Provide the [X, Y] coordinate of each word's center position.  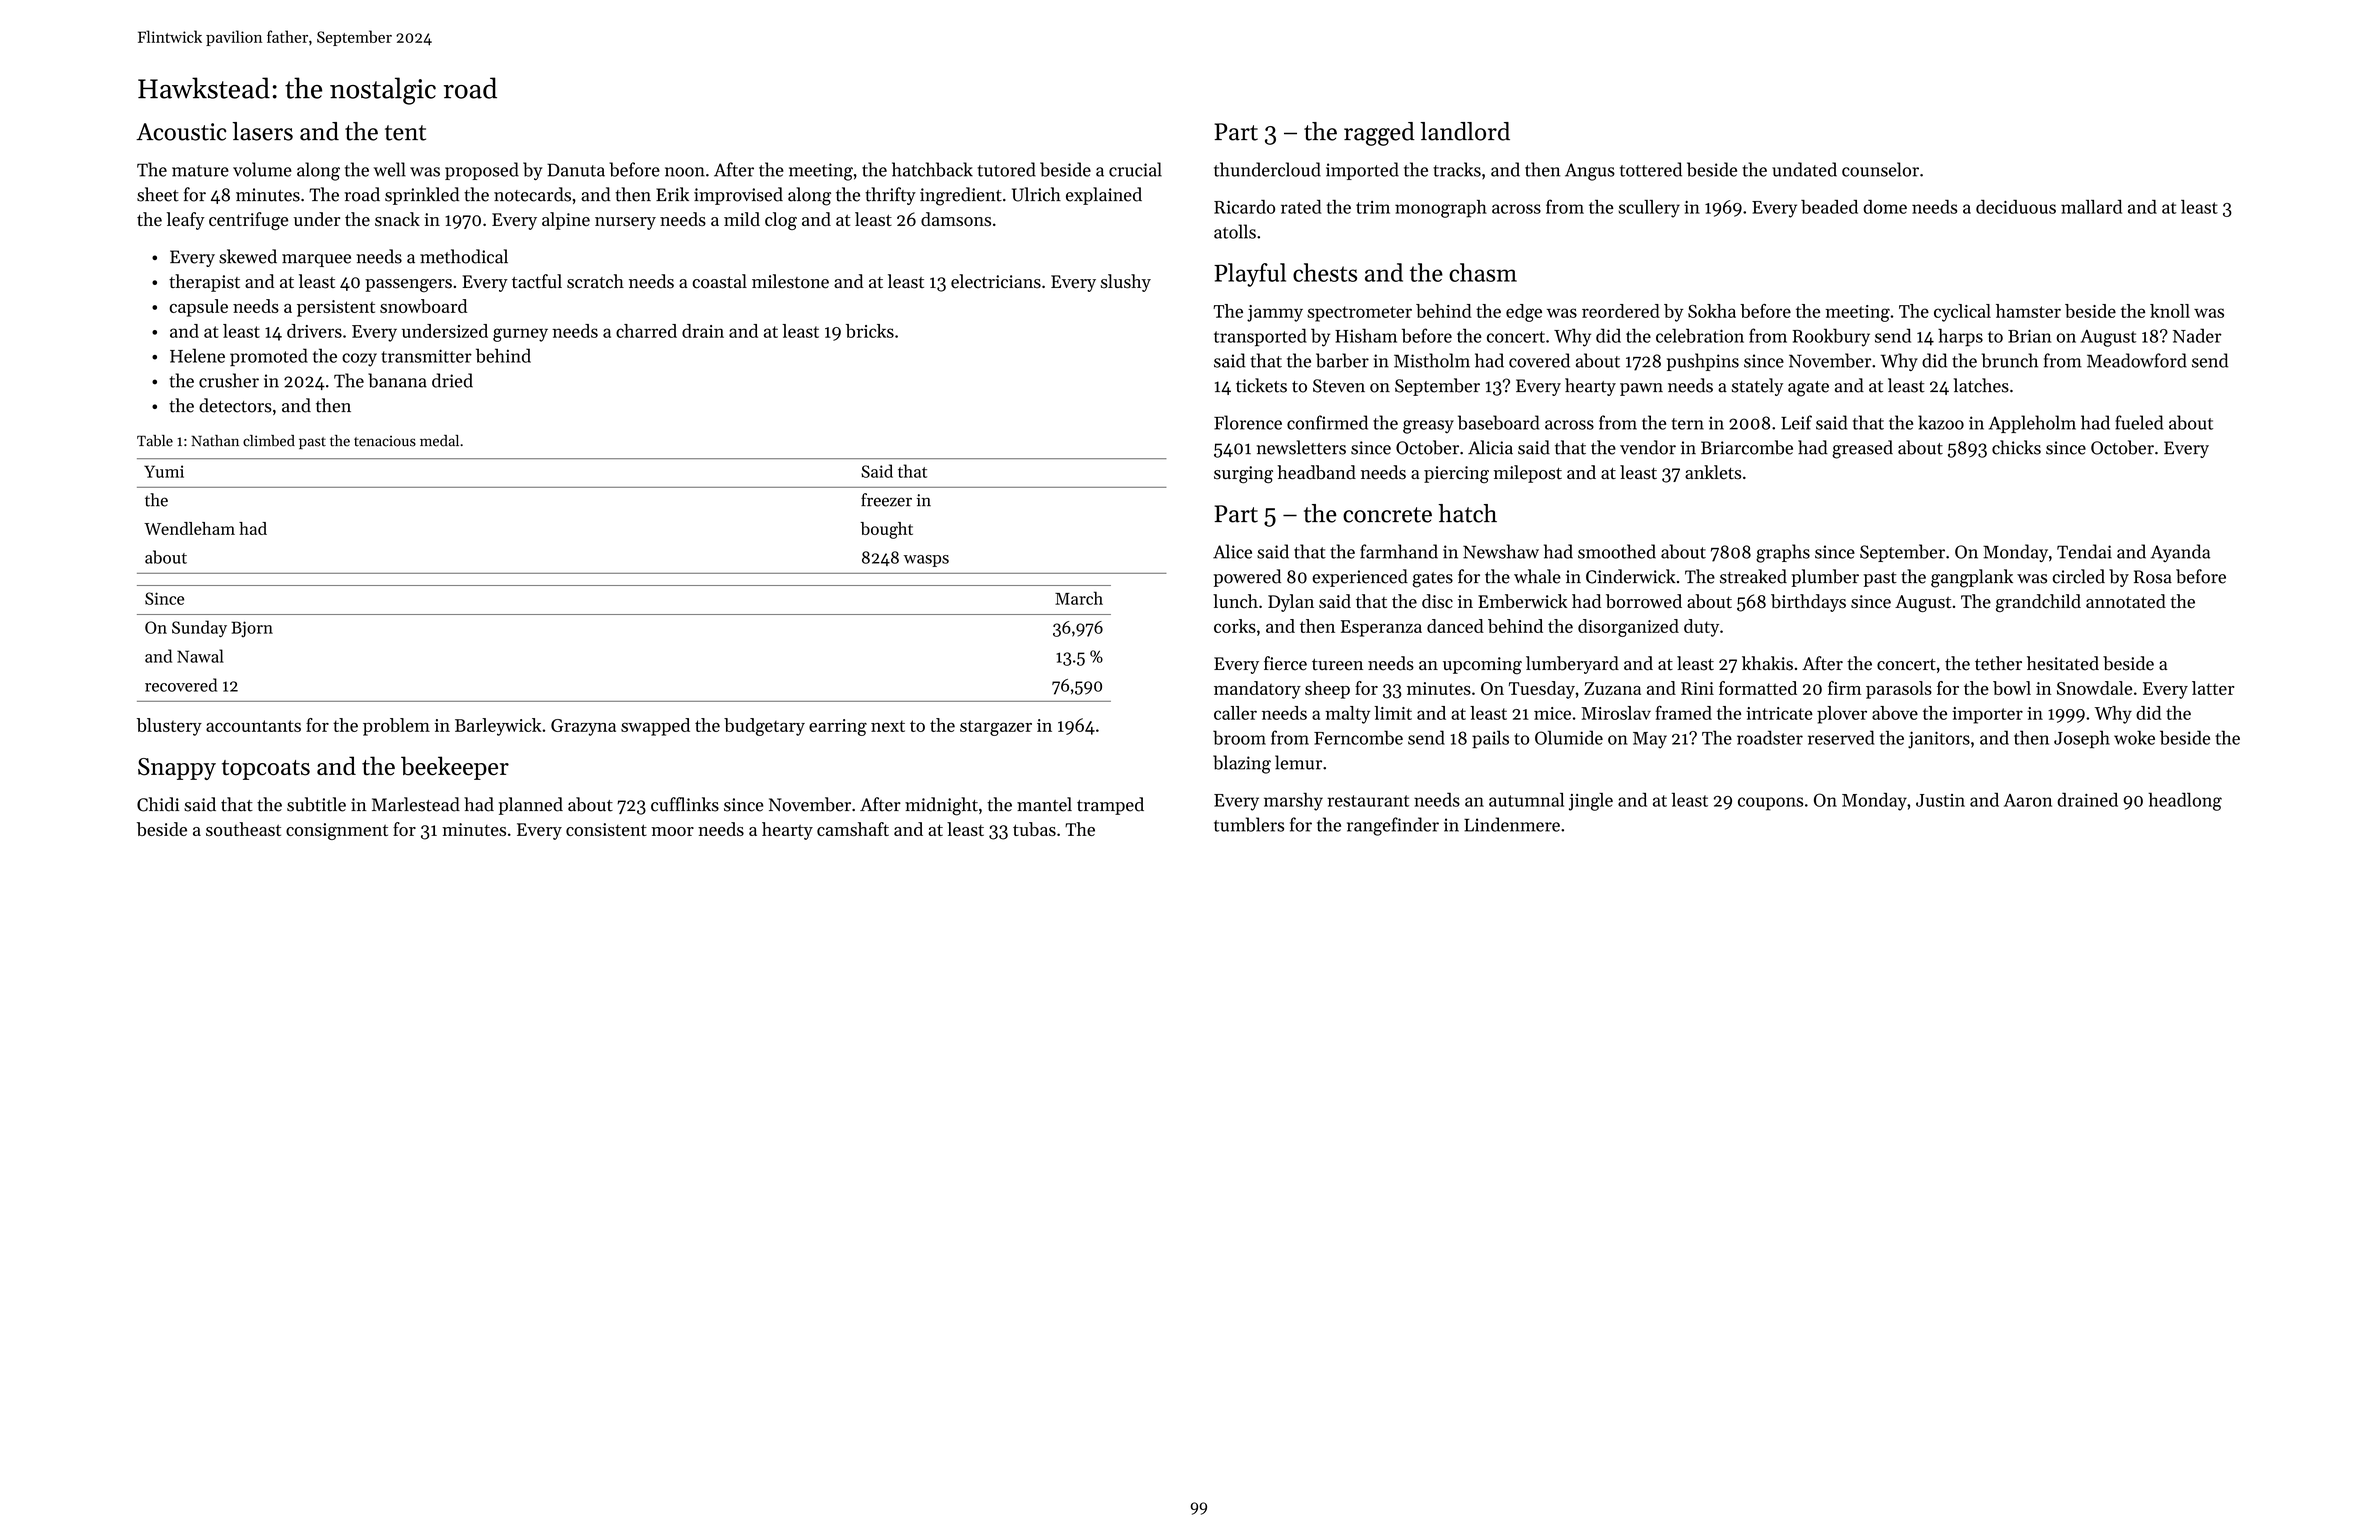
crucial [1135, 169]
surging [1243, 475]
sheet [158, 194]
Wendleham [189, 528]
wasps [926, 561]
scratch [595, 281]
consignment [337, 831]
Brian [2029, 336]
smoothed [1617, 551]
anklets [1713, 472]
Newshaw [1501, 551]
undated [1804, 169]
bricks [870, 331]
